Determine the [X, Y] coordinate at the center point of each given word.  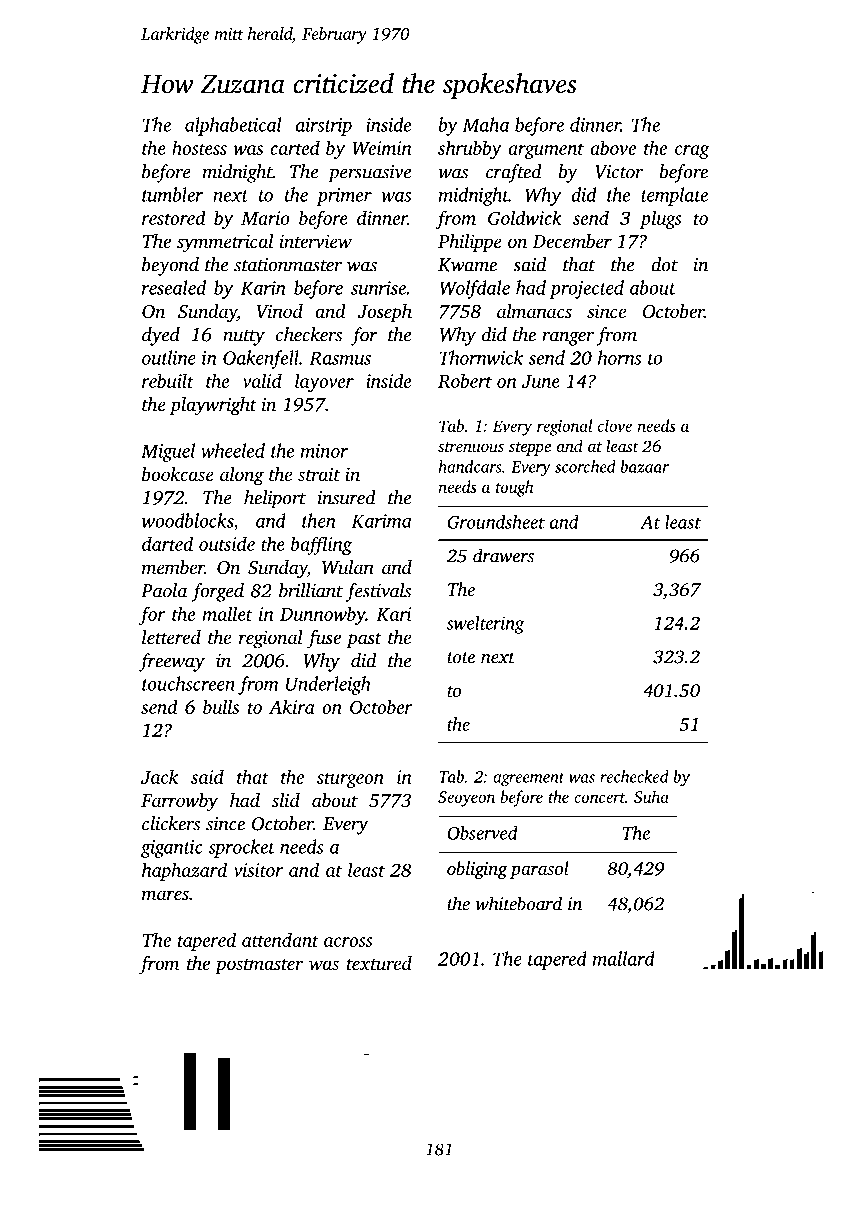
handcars [470, 466]
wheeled [233, 450]
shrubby [469, 149]
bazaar [644, 466]
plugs [661, 219]
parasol [539, 870]
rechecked [634, 776]
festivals [378, 592]
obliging [477, 870]
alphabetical [233, 126]
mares [165, 895]
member [173, 567]
